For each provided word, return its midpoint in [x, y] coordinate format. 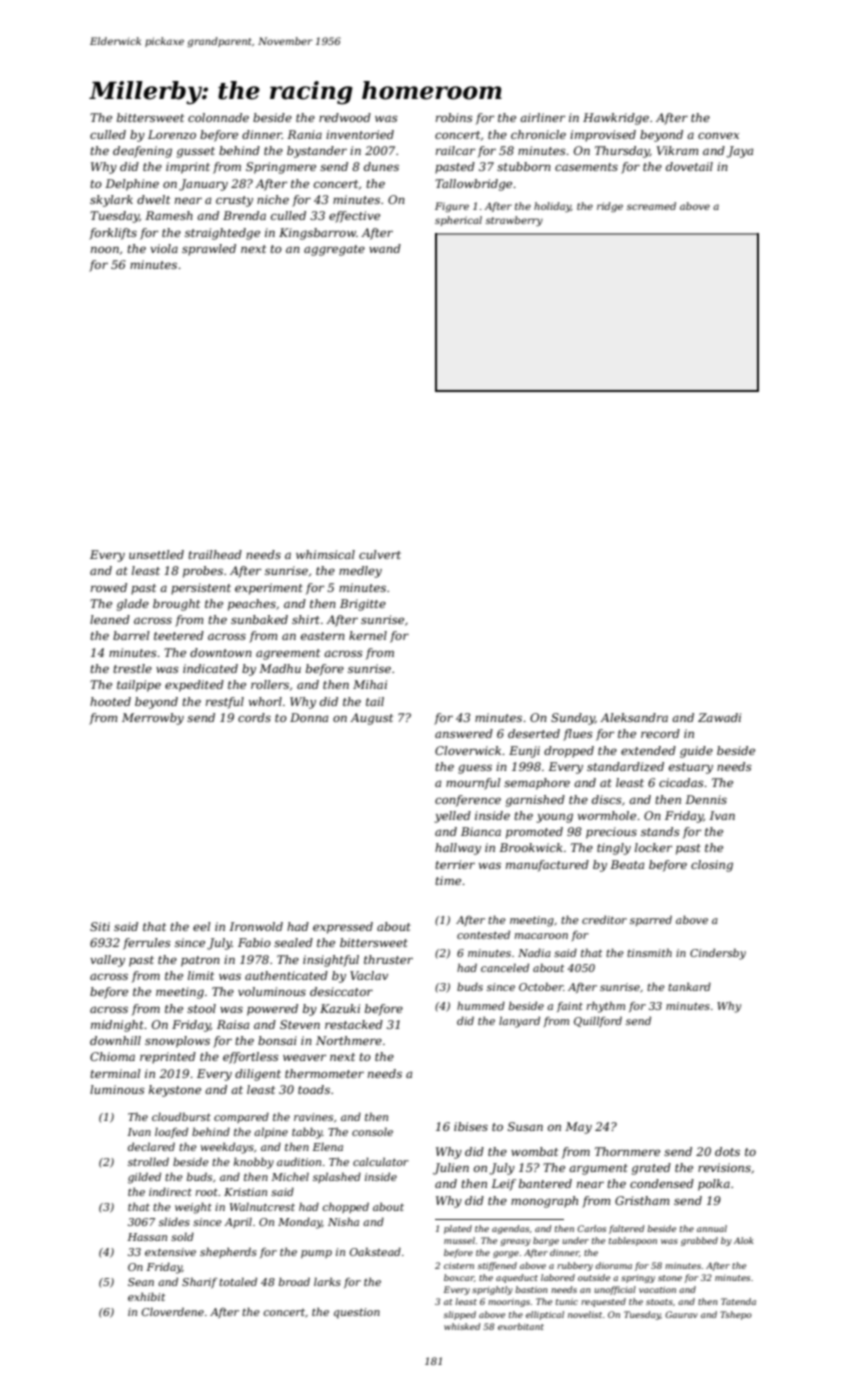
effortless [251, 1058]
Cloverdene [173, 1311]
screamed [651, 206]
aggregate [334, 250]
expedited [194, 686]
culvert [380, 554]
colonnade [218, 117]
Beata [627, 864]
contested [483, 934]
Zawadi [719, 717]
